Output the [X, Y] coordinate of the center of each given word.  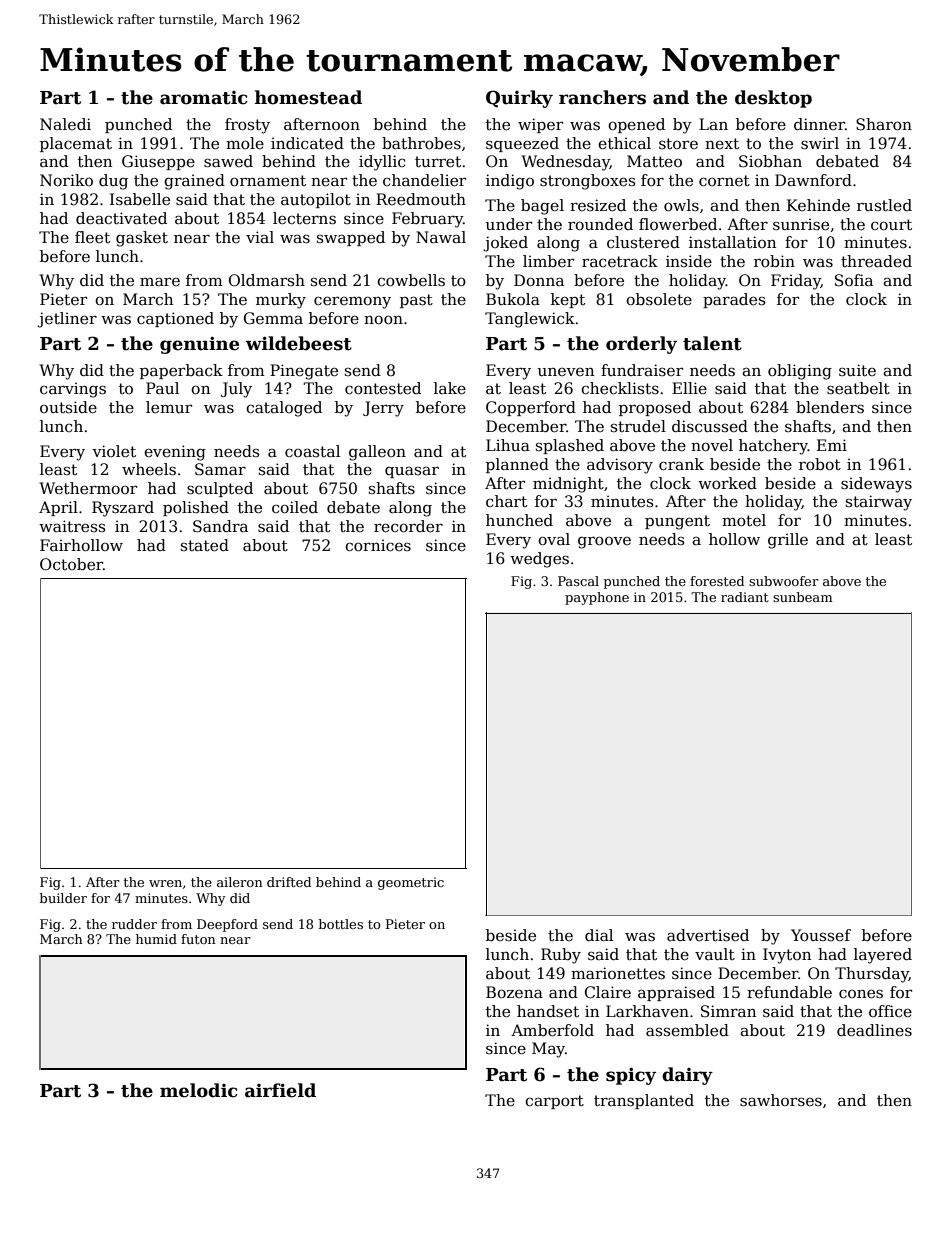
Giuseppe [158, 162]
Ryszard [123, 509]
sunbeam [803, 597]
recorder [408, 526]
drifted [289, 882]
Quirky [519, 99]
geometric [411, 883]
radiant [745, 597]
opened [636, 125]
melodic [199, 1090]
